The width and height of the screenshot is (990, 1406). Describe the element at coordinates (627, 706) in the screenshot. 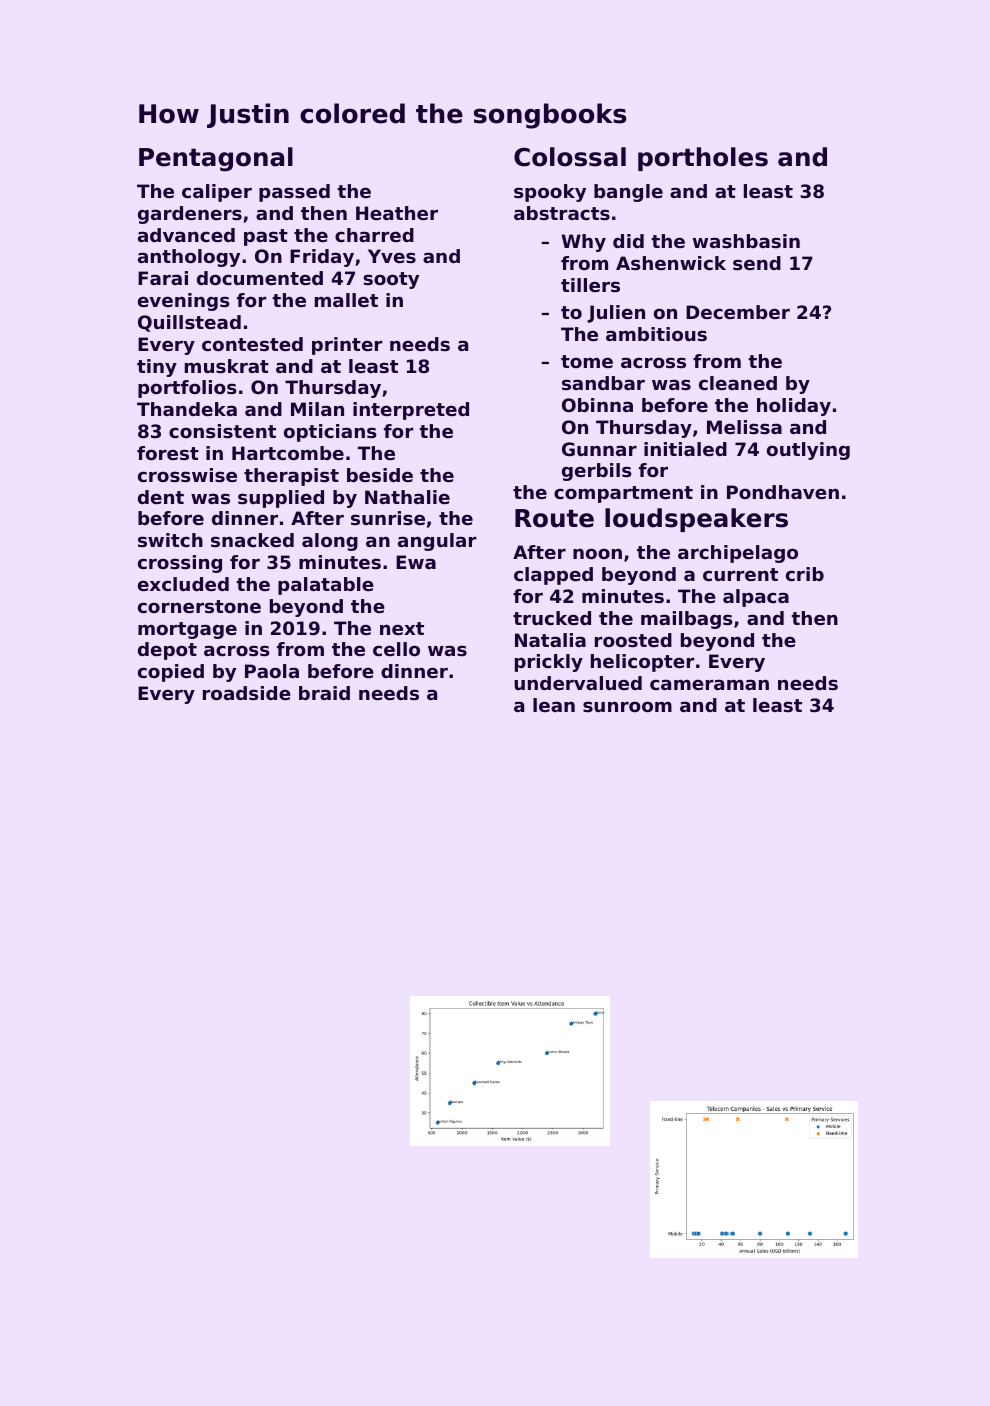

I see `sunroom` at that location.
